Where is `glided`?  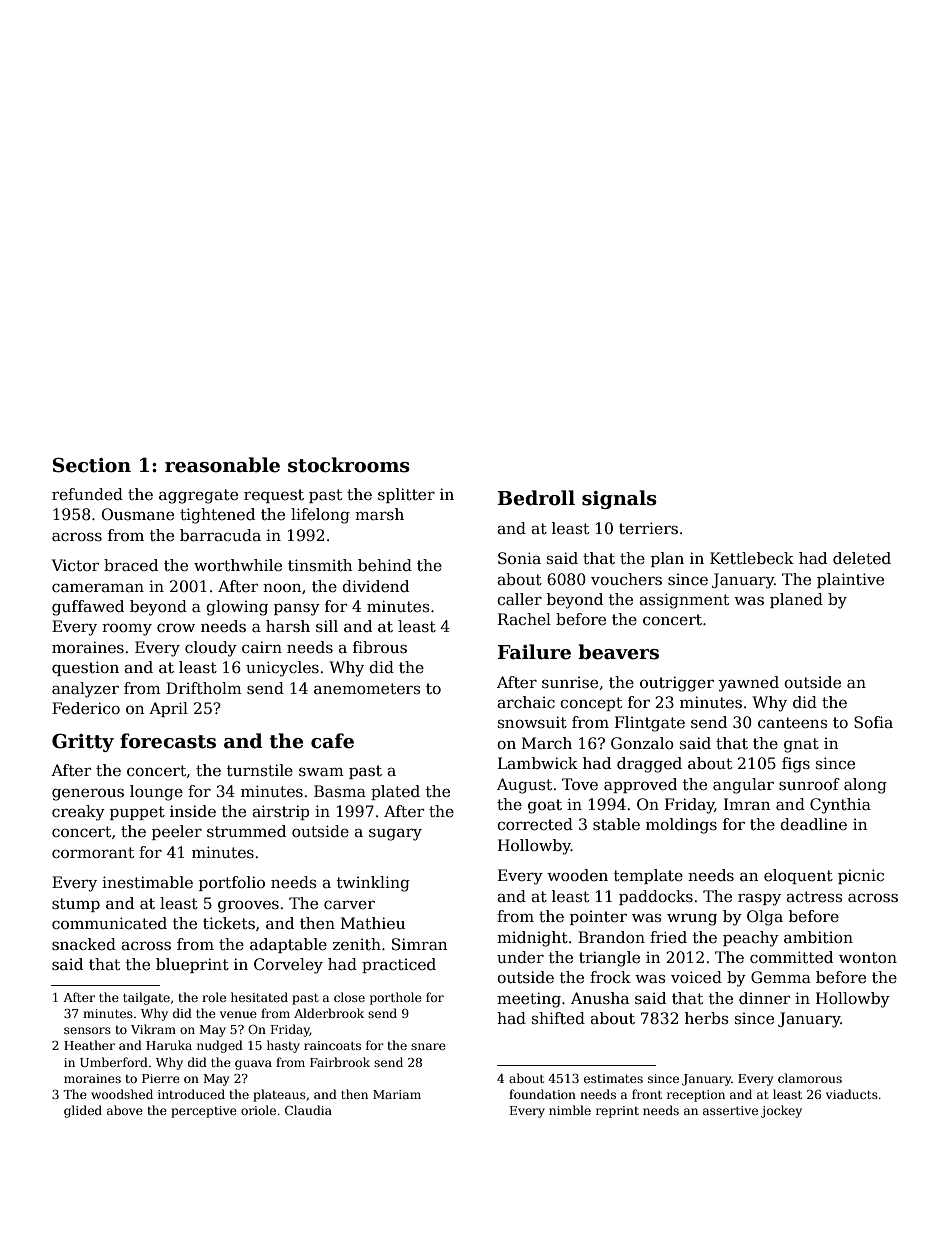
glided is located at coordinates (83, 1111).
